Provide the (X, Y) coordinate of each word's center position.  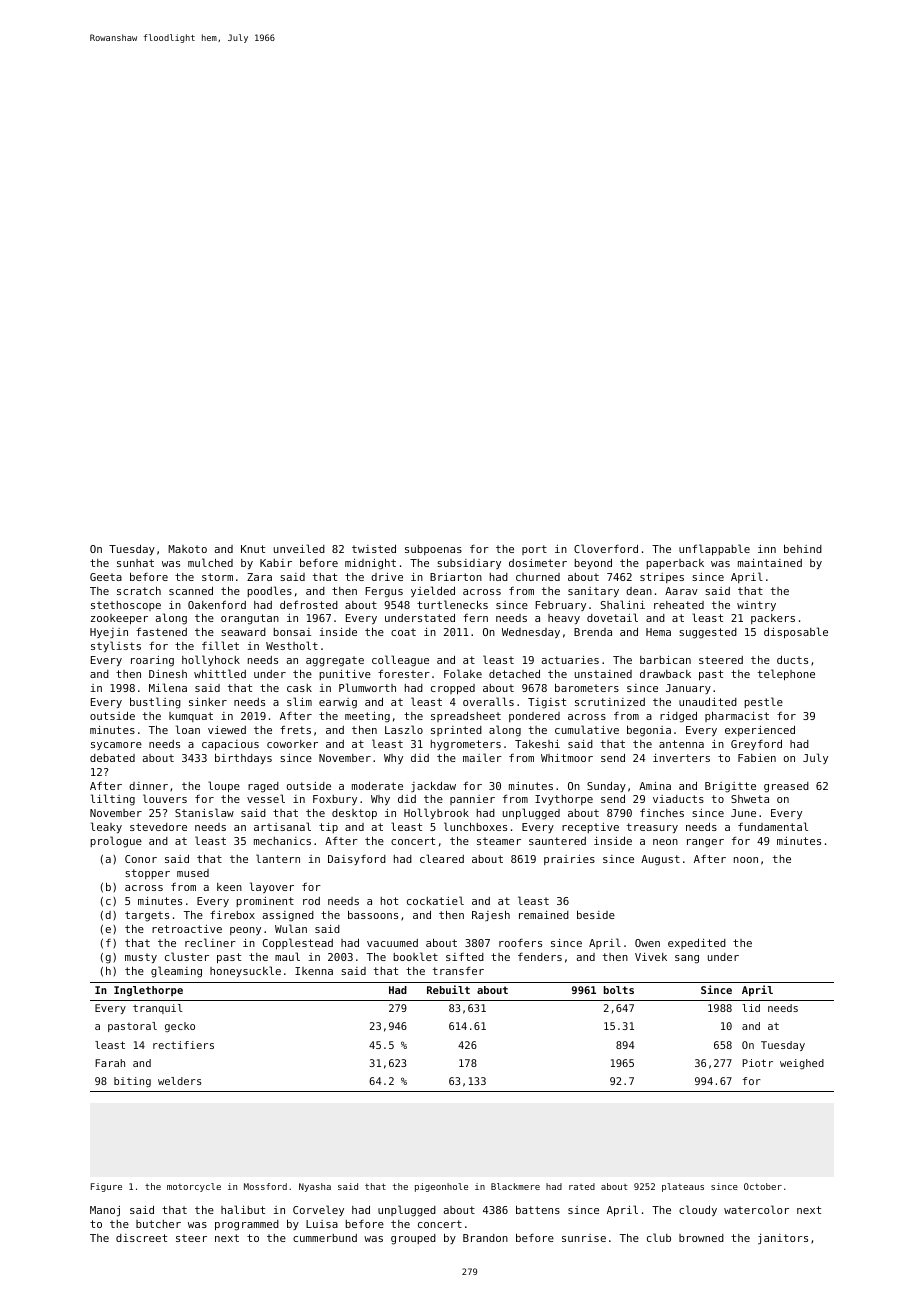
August (660, 860)
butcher (158, 1224)
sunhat (135, 563)
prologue (116, 842)
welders (179, 1081)
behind (803, 548)
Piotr (758, 1063)
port (534, 550)
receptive (590, 828)
